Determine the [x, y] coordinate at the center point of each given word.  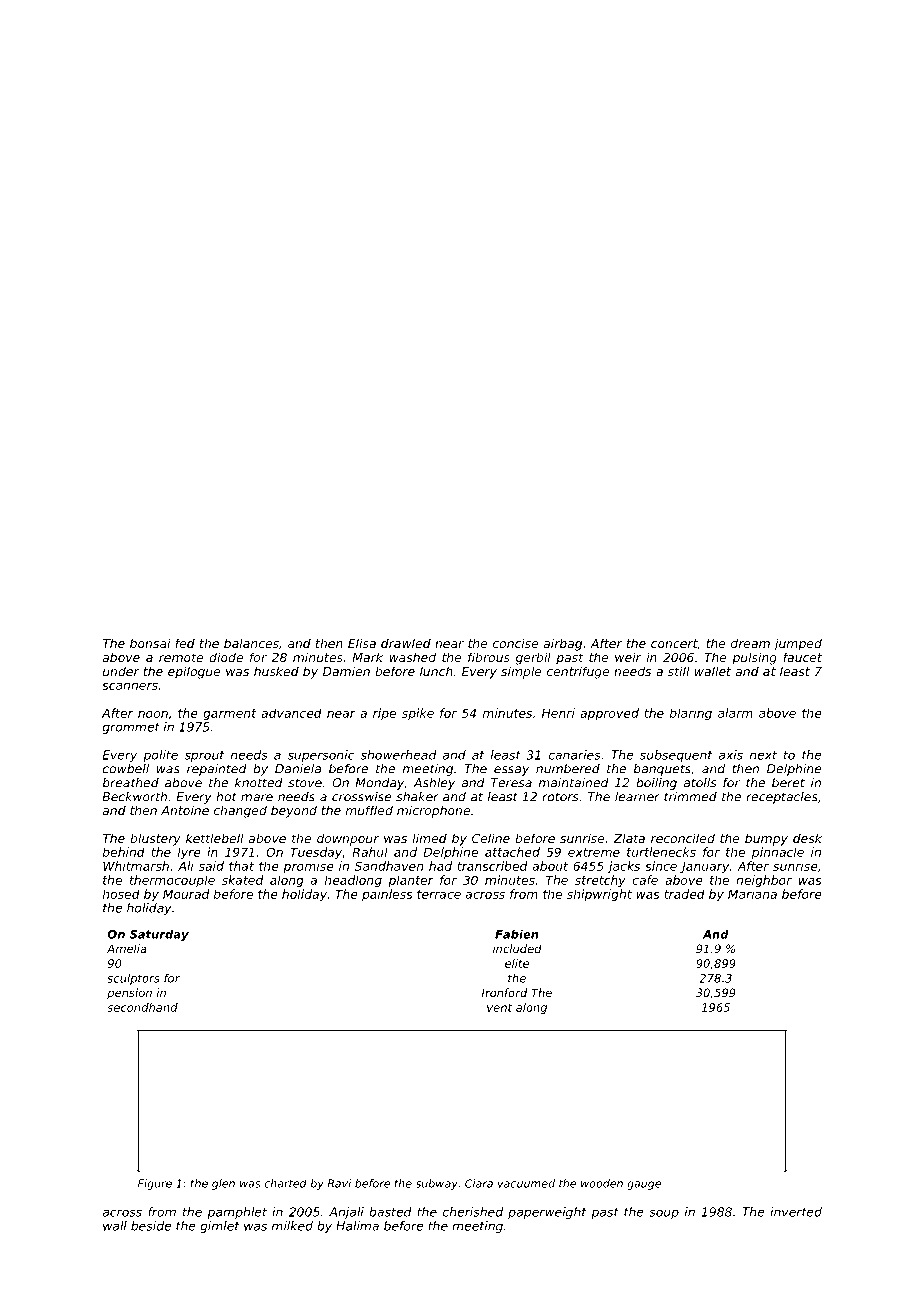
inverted [796, 1212]
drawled [406, 643]
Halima [357, 1226]
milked [292, 1226]
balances [251, 643]
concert [674, 644]
